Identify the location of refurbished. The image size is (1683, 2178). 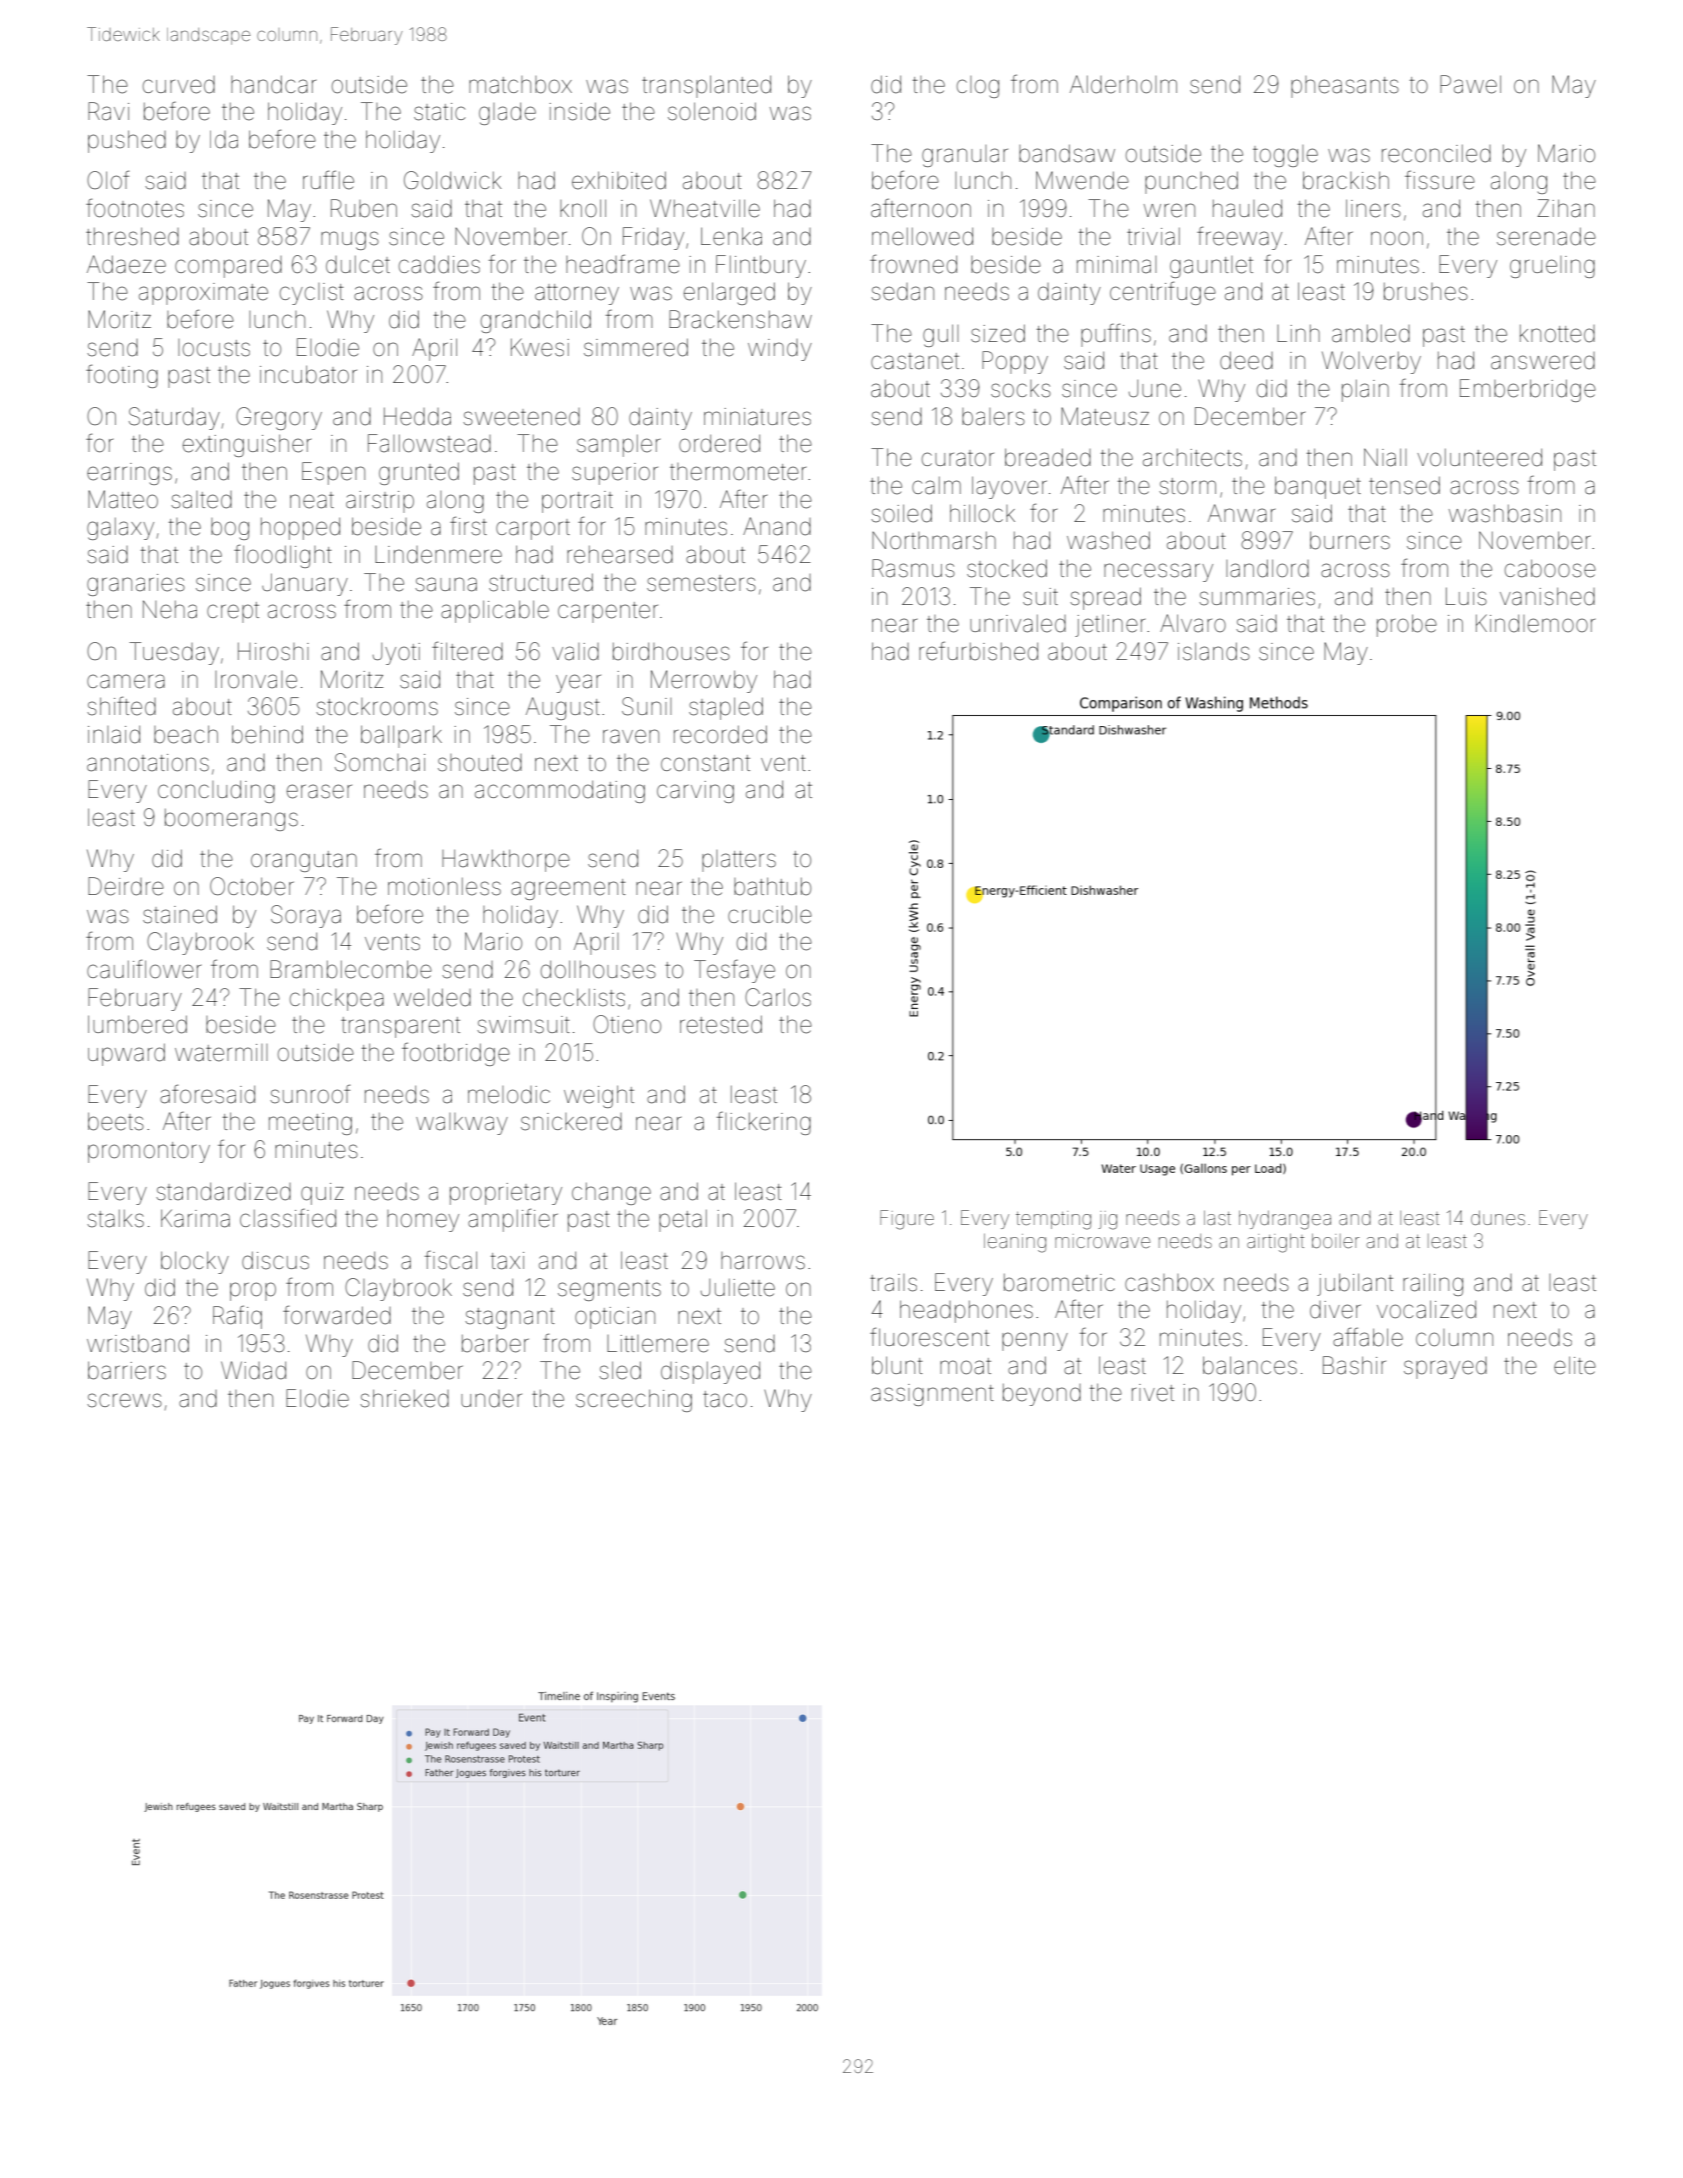
(978, 651).
